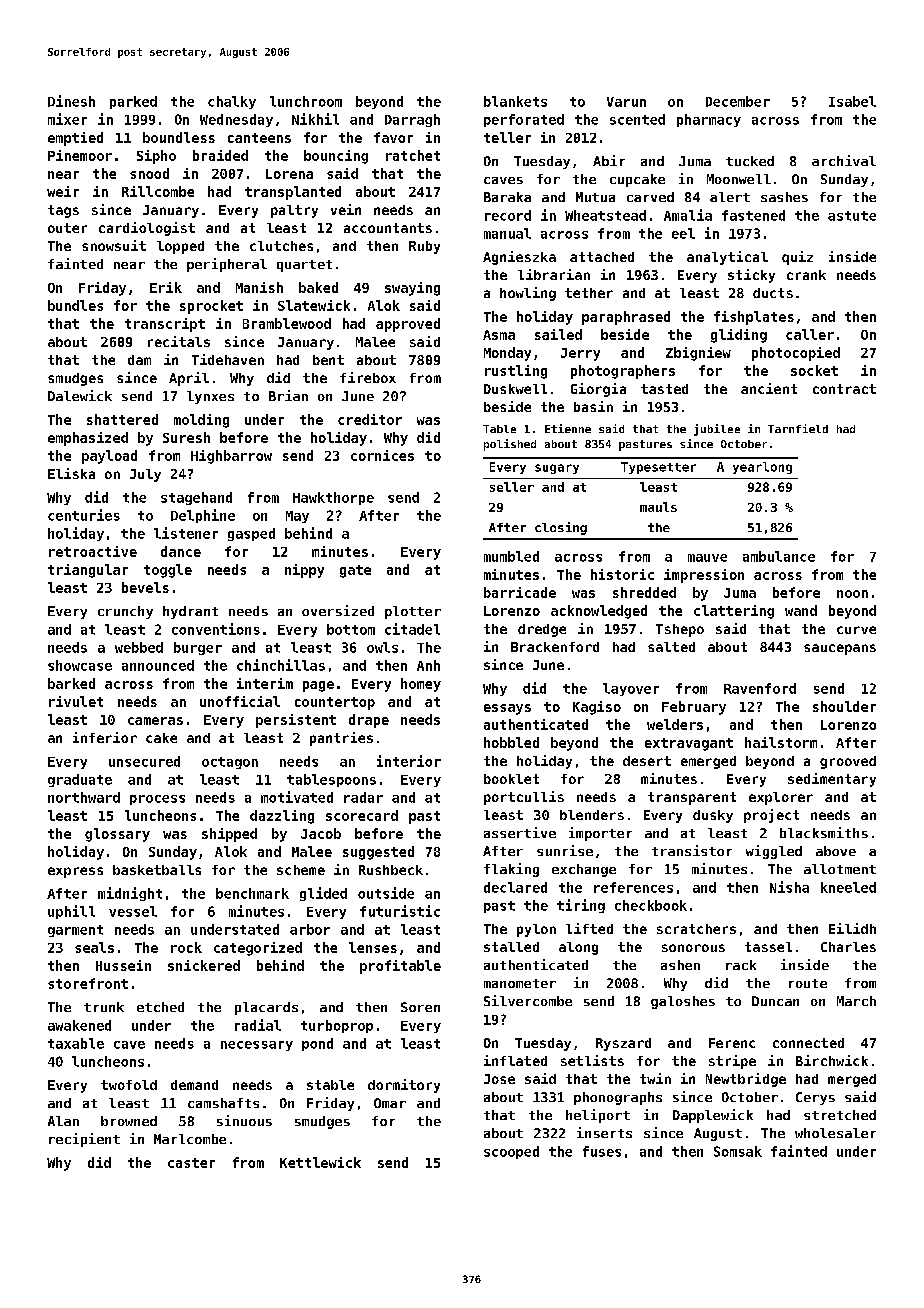 Image resolution: width=924 pixels, height=1308 pixels. Describe the element at coordinates (798, 428) in the screenshot. I see `Tarnfield` at that location.
